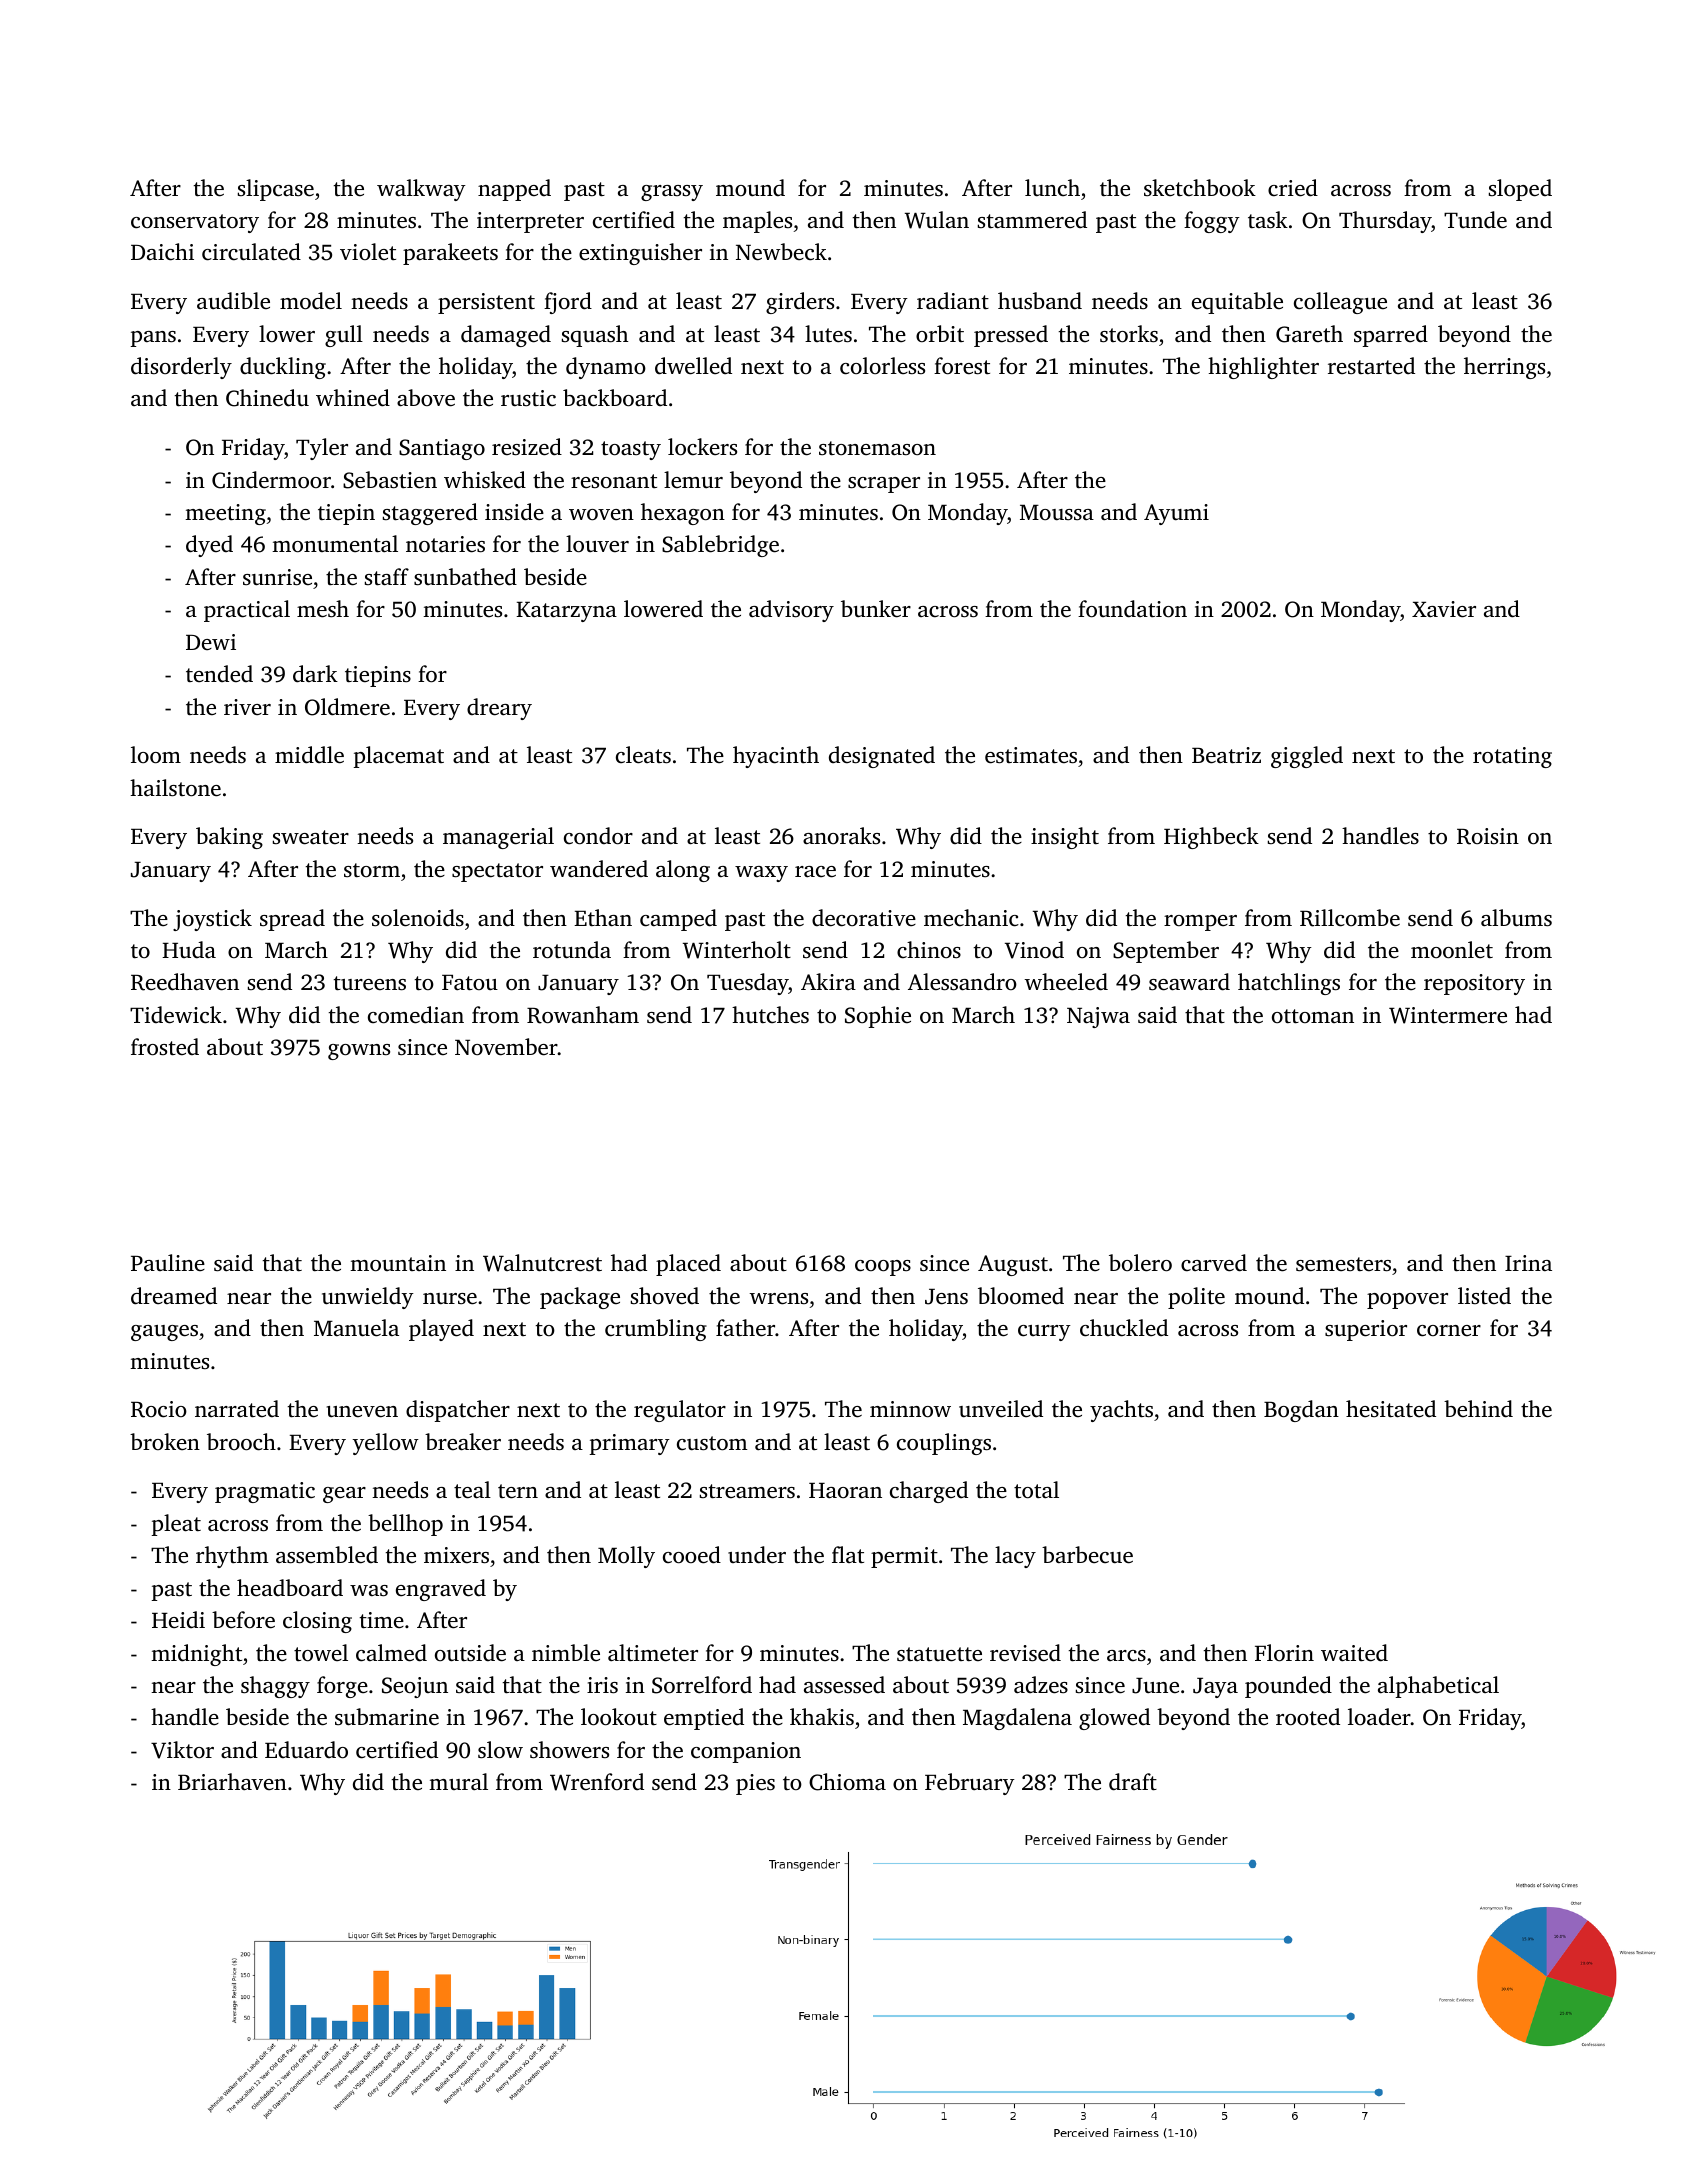  Describe the element at coordinates (514, 190) in the image. I see `napped` at that location.
